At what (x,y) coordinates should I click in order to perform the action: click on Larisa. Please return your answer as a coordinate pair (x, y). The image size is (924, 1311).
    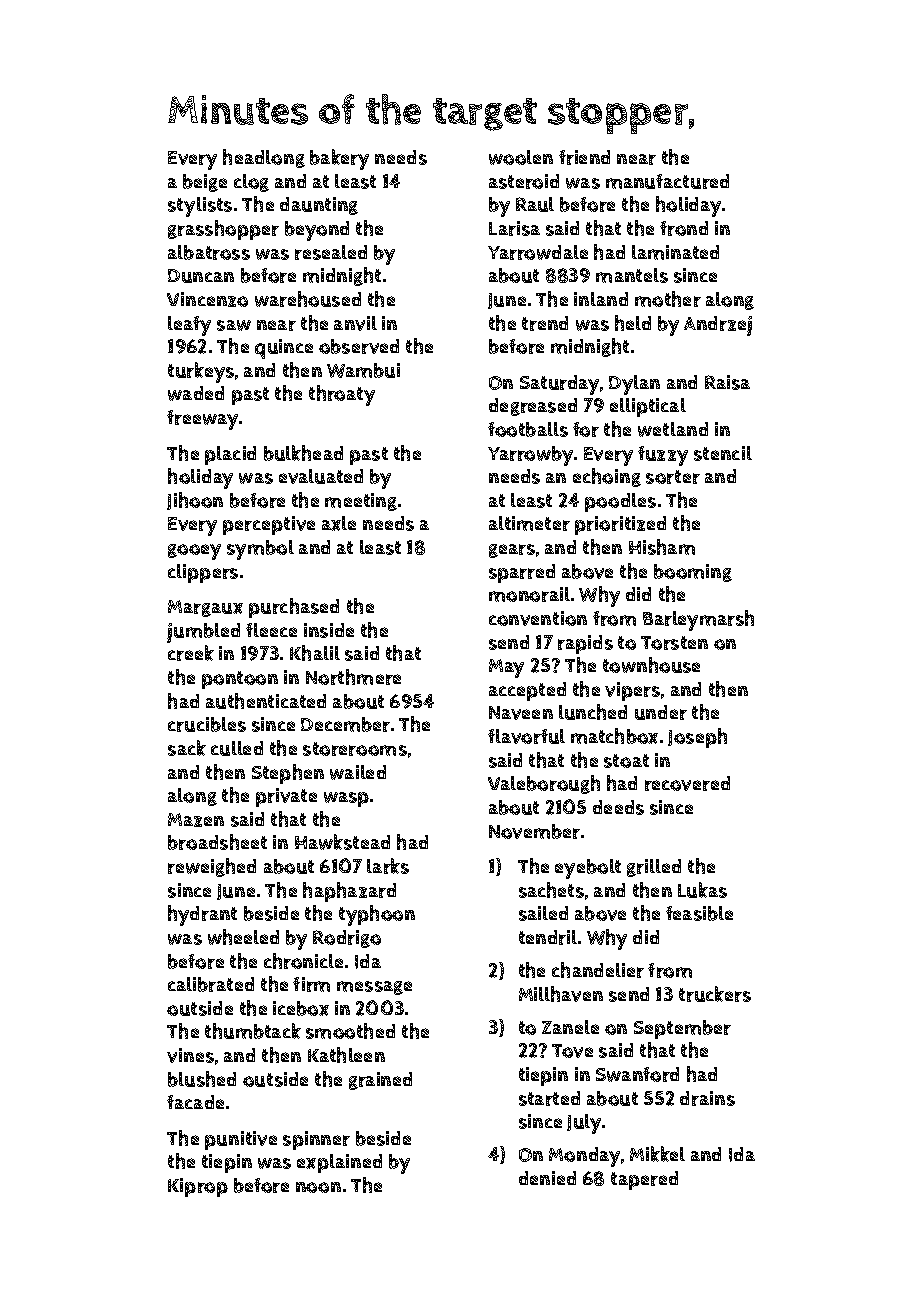
    Looking at the image, I should click on (514, 228).
